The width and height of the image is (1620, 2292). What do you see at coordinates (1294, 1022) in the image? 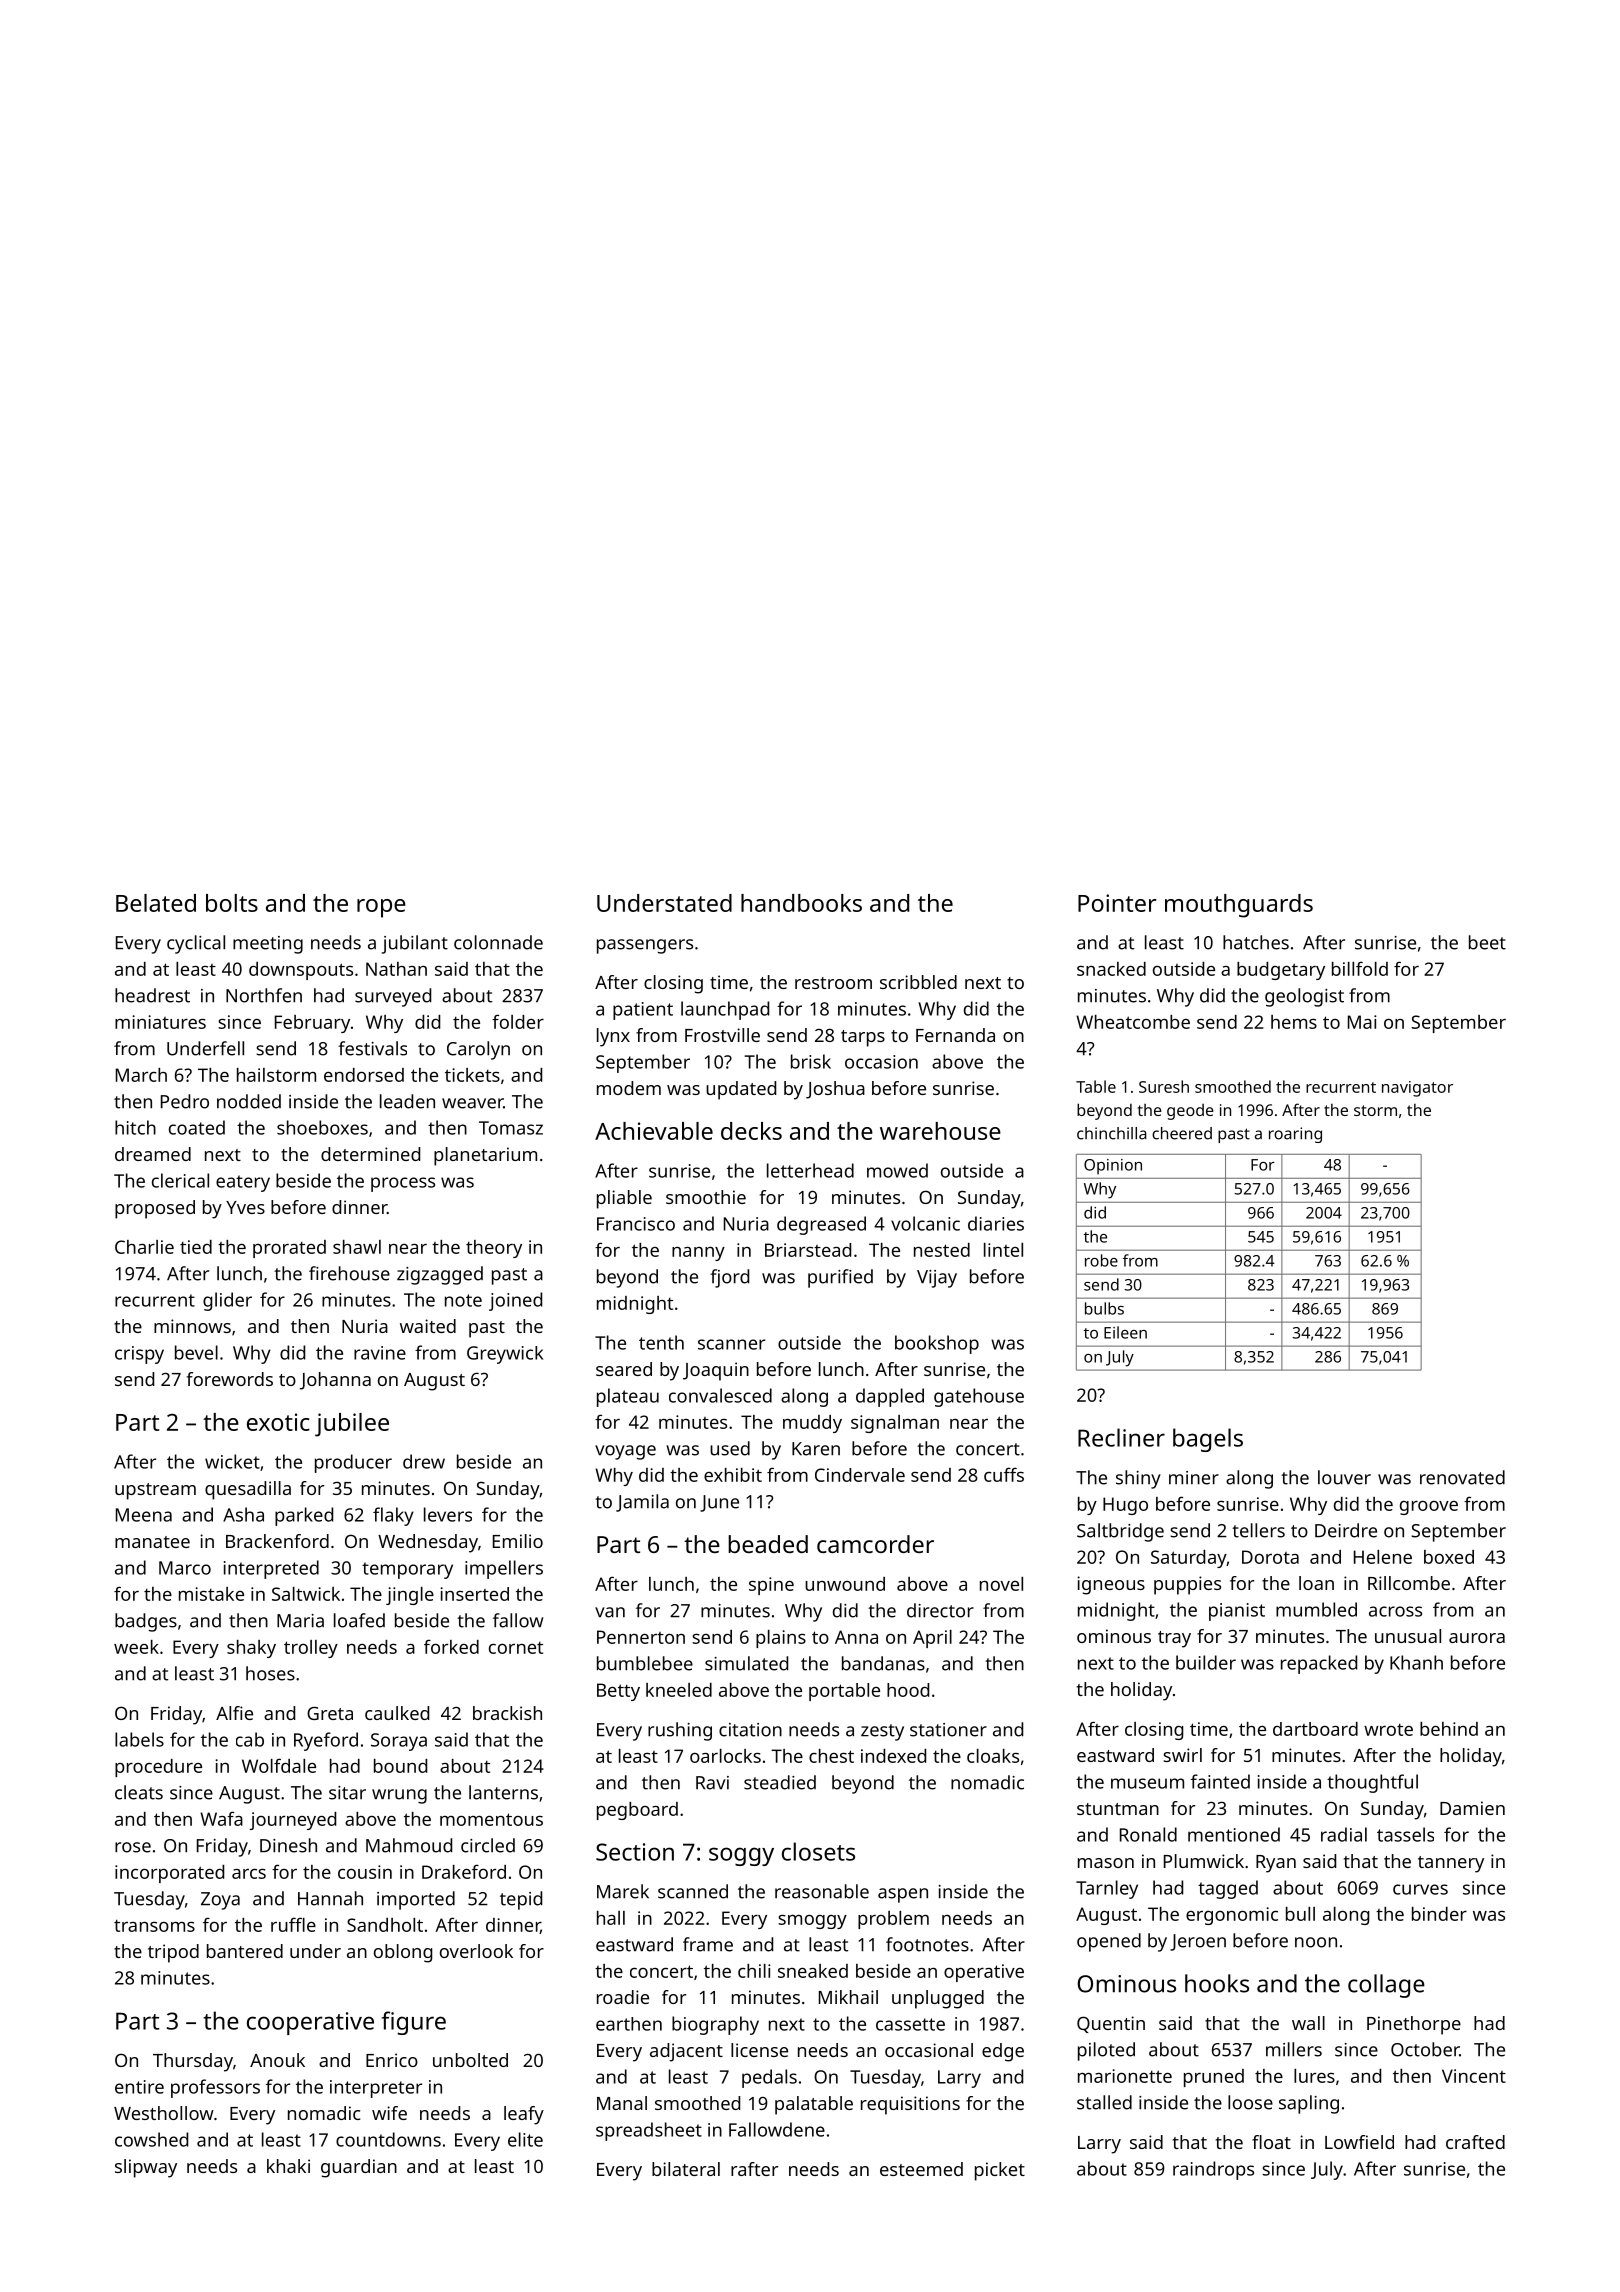
I see `hems` at bounding box center [1294, 1022].
